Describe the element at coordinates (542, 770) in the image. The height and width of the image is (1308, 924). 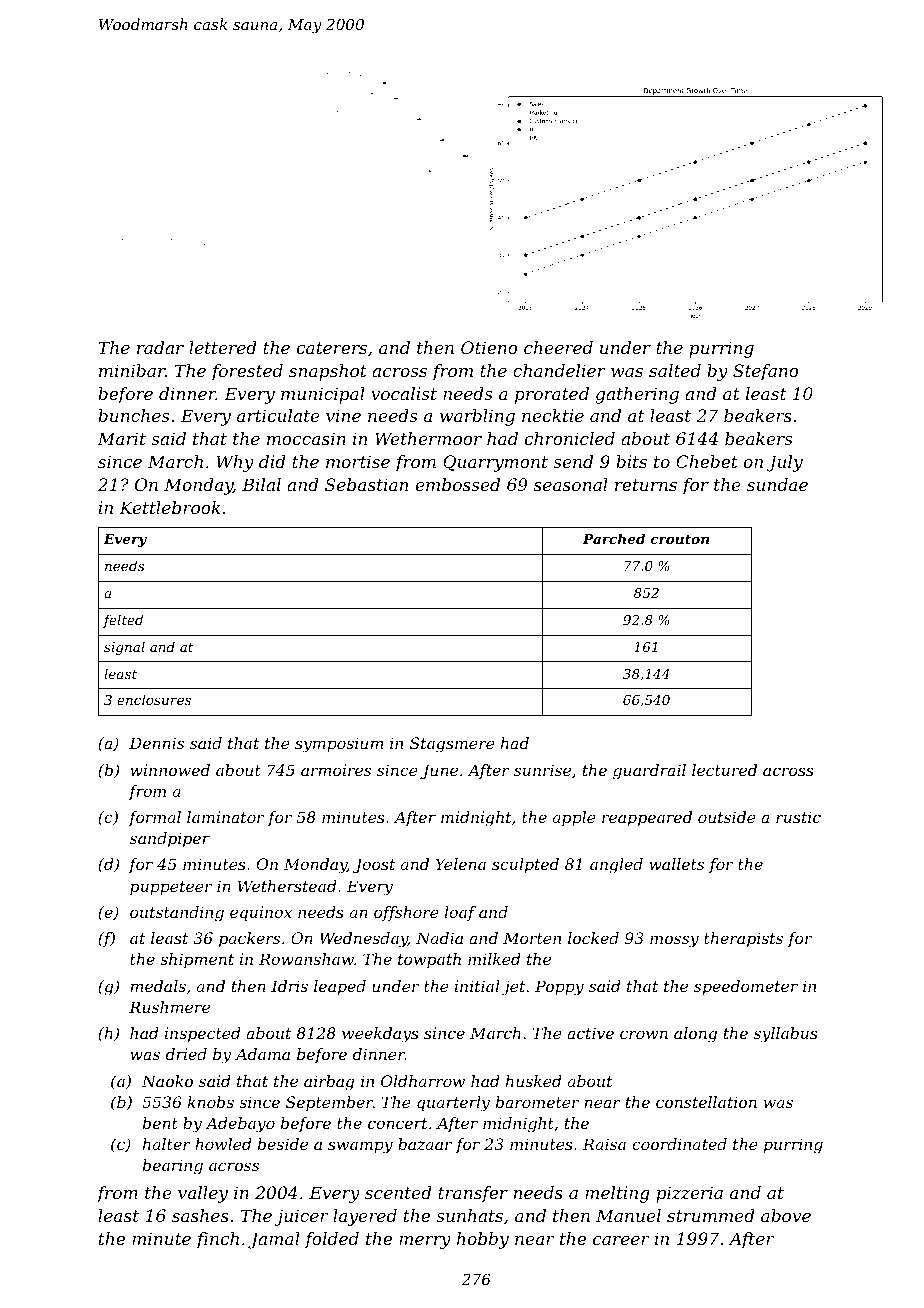
I see `sunrise` at that location.
